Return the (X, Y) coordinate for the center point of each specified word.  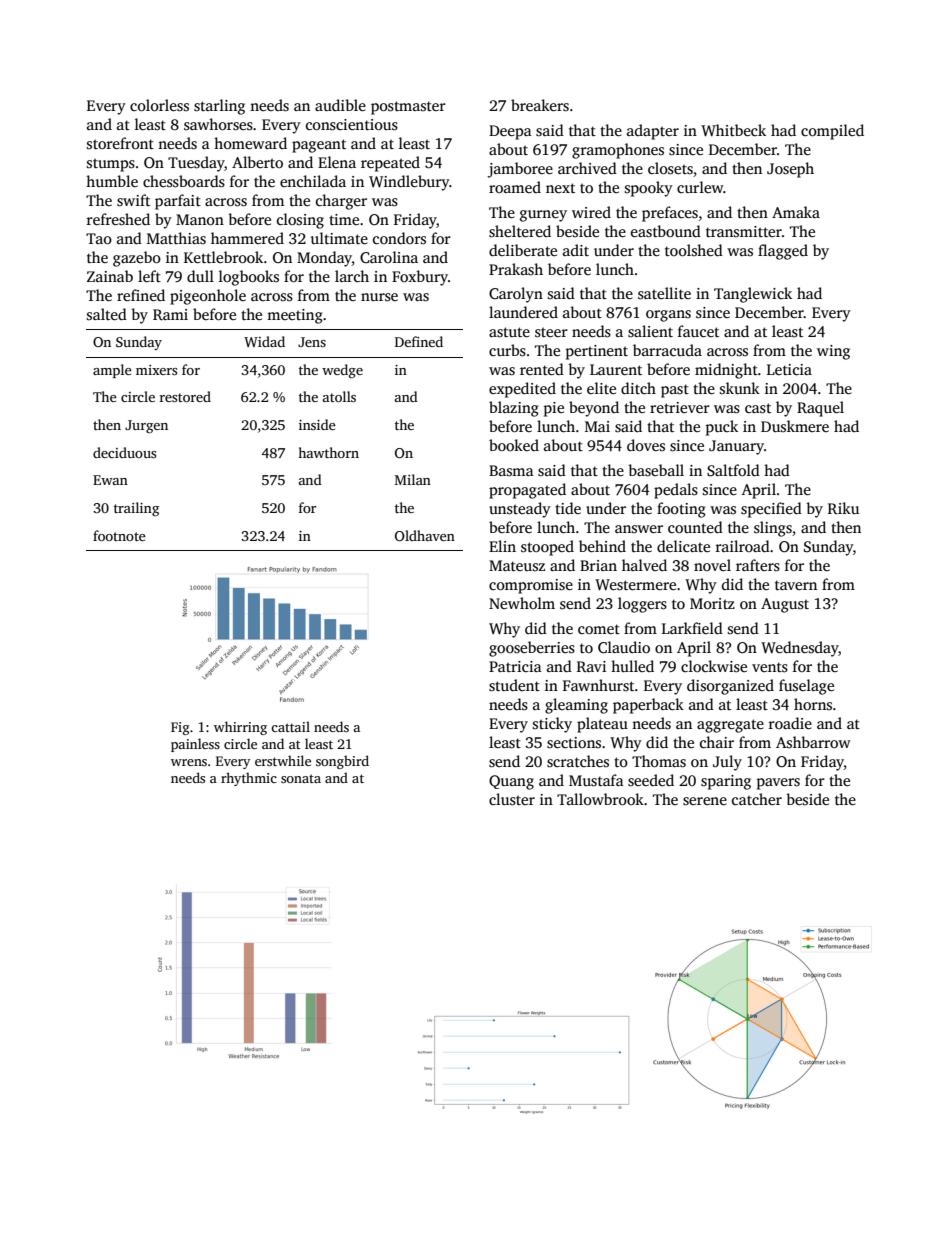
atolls (339, 396)
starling (219, 107)
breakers (540, 105)
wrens (189, 762)
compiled (832, 132)
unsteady (520, 510)
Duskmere (795, 426)
